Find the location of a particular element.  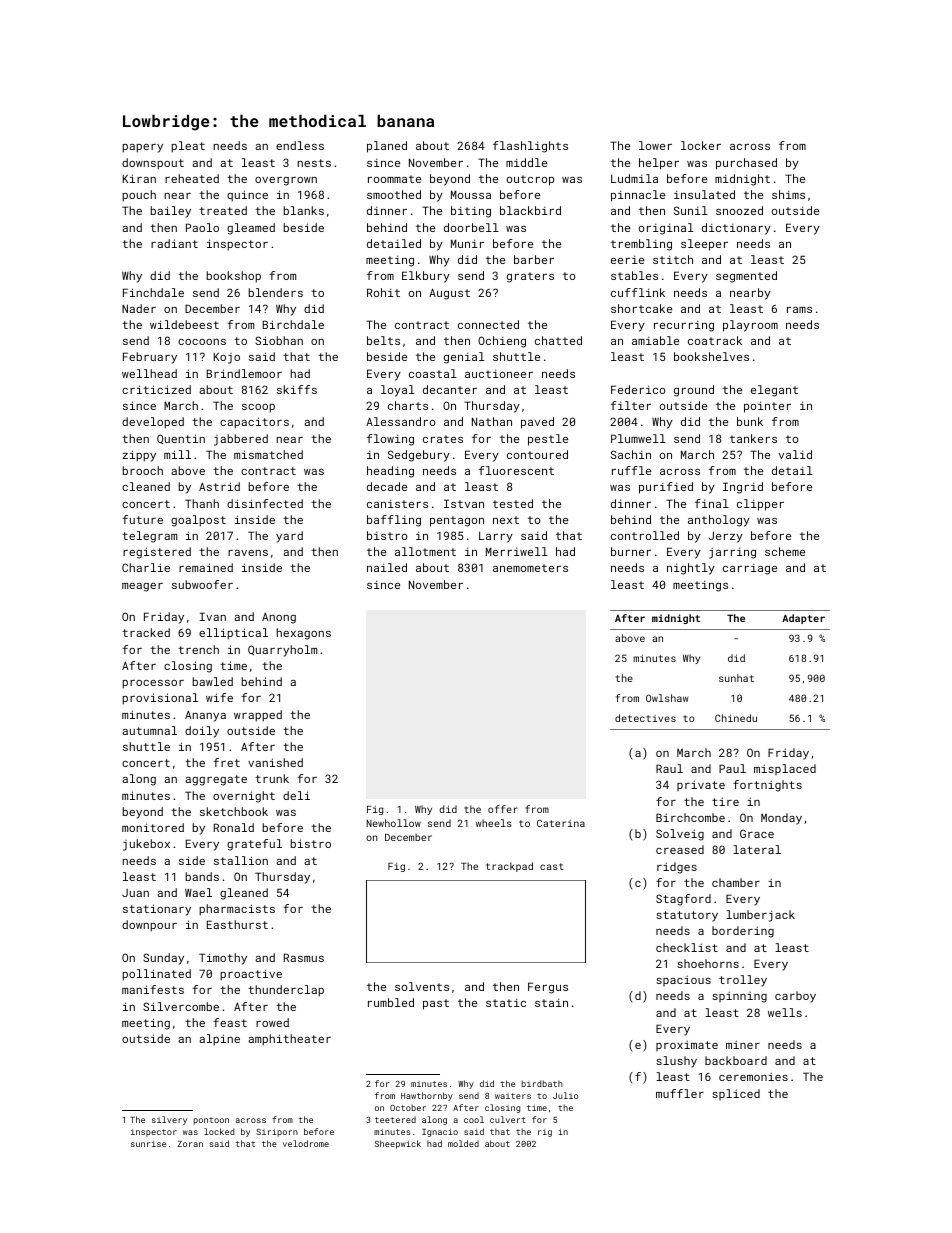

meager is located at coordinates (142, 587).
